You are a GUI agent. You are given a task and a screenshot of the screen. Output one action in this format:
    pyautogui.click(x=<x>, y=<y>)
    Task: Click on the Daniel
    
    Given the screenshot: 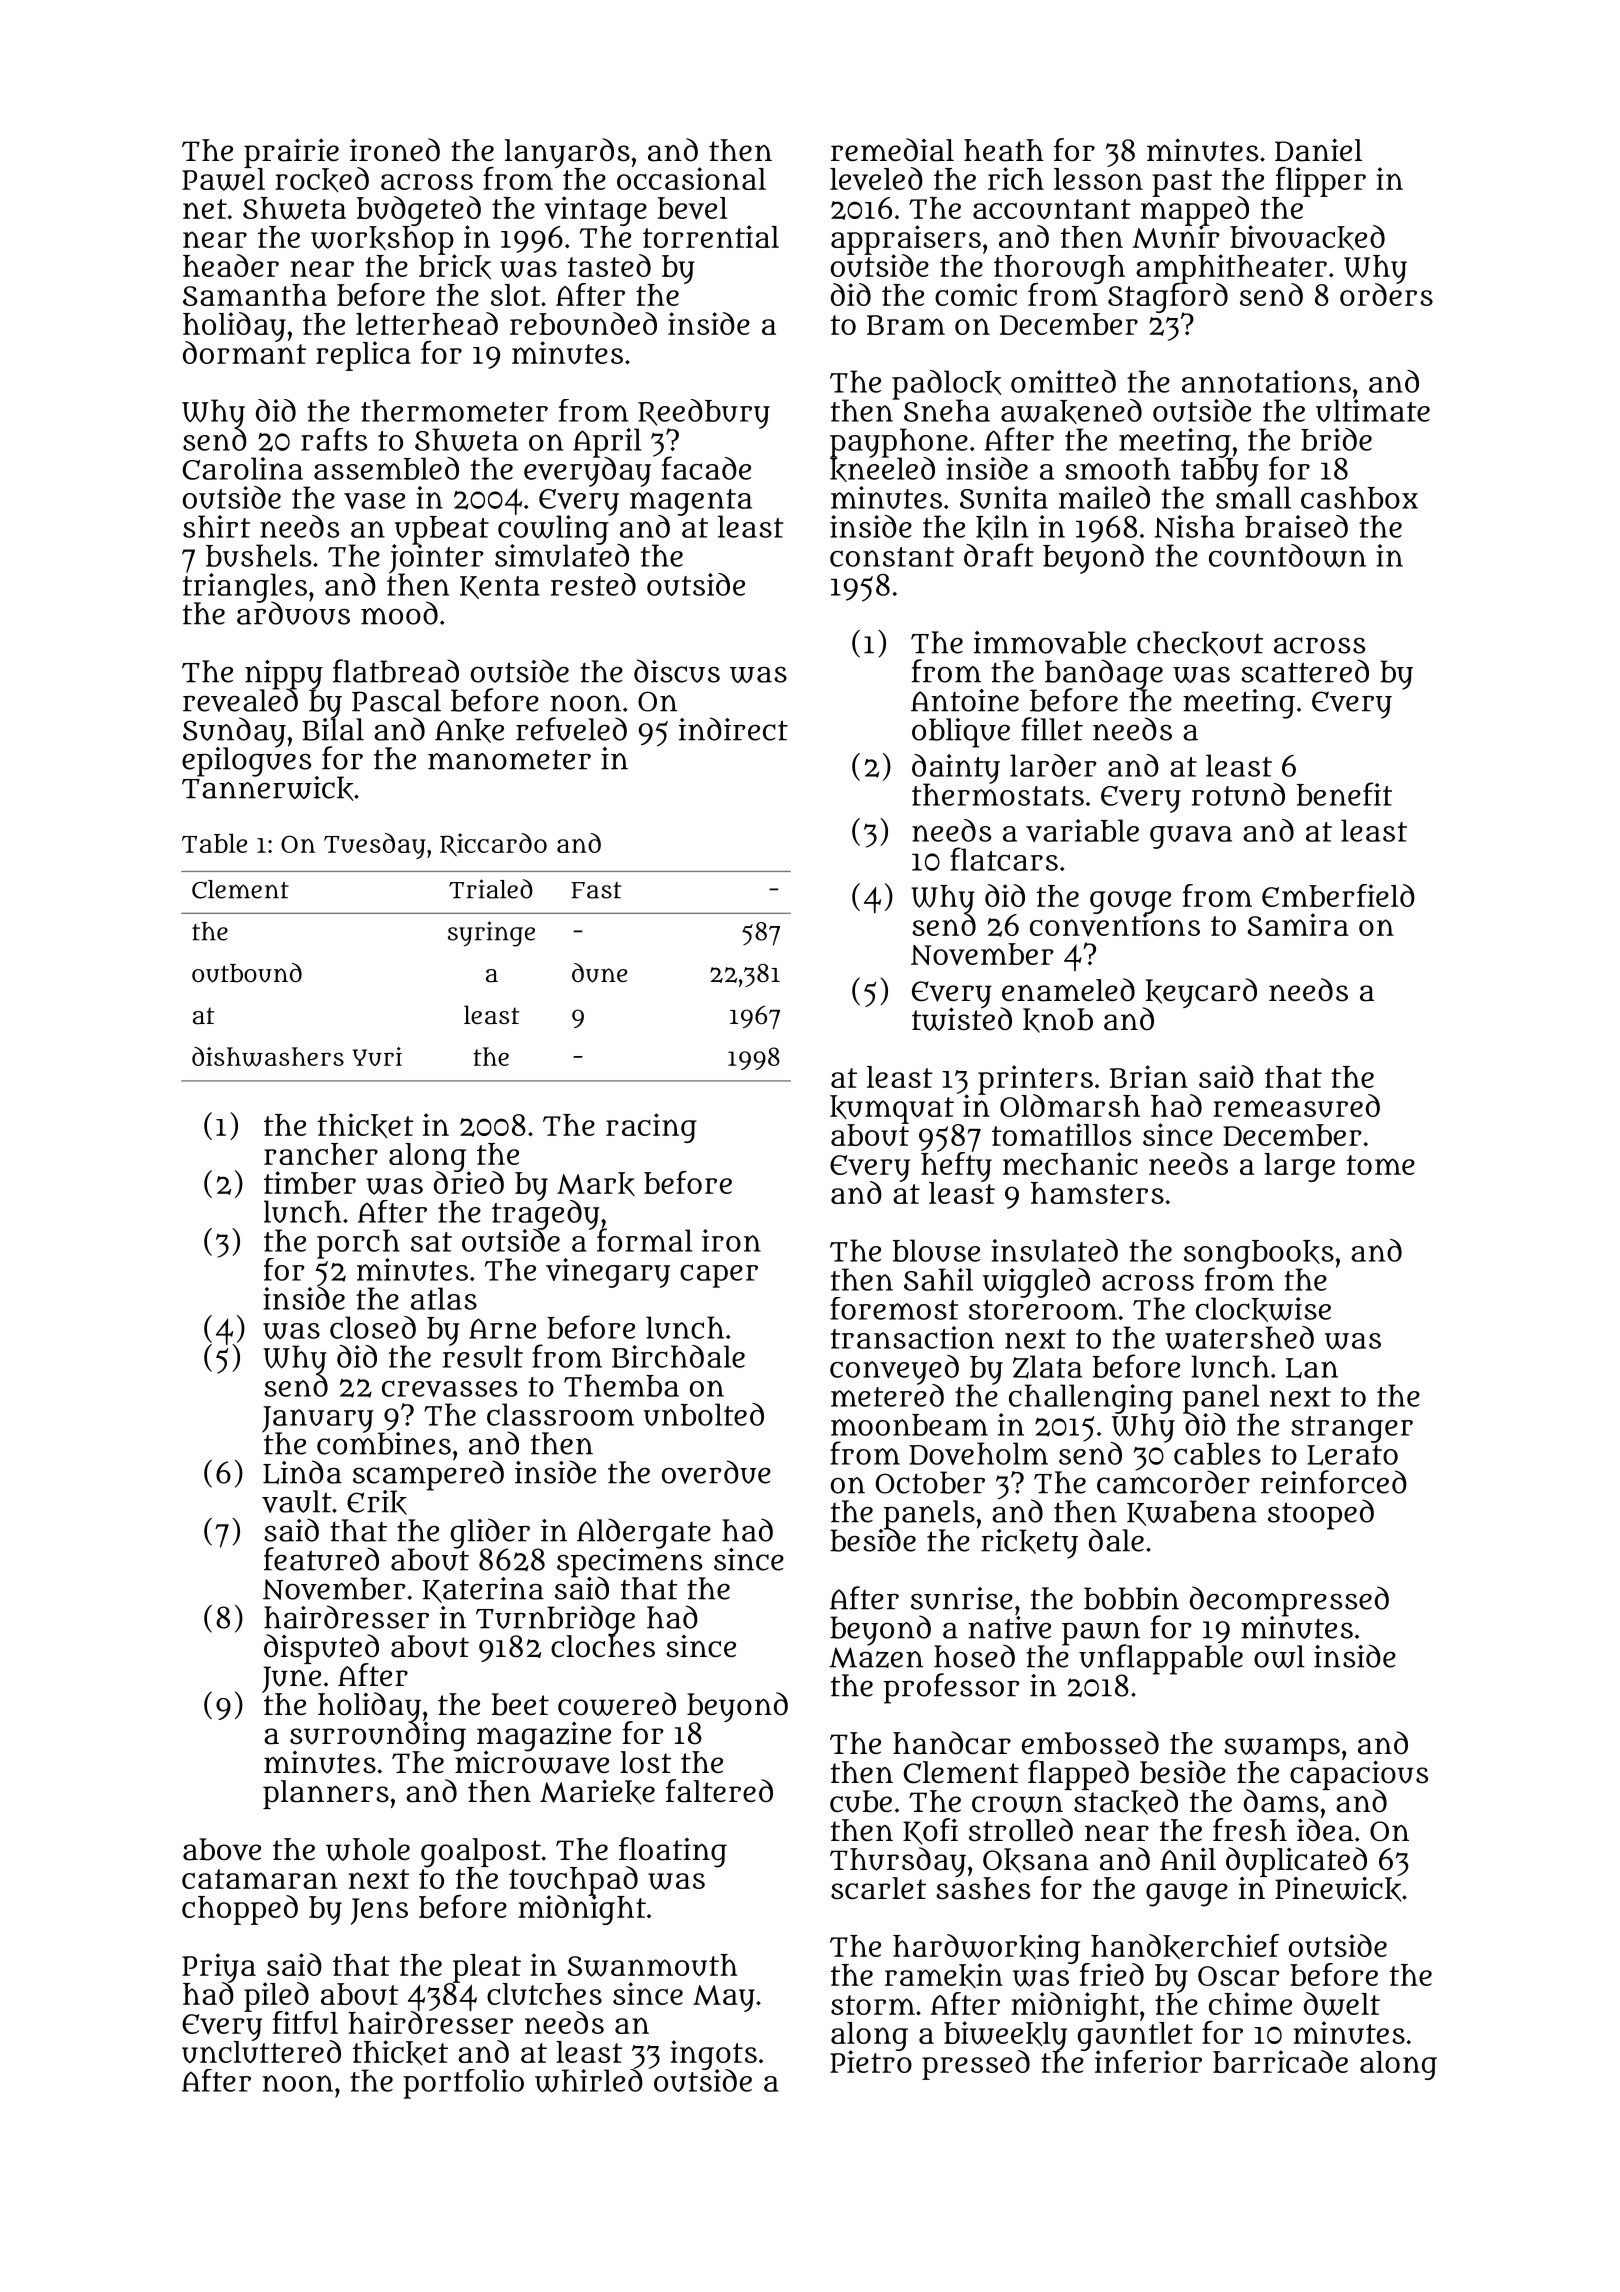 What is the action you would take?
    pyautogui.click(x=1318, y=150)
